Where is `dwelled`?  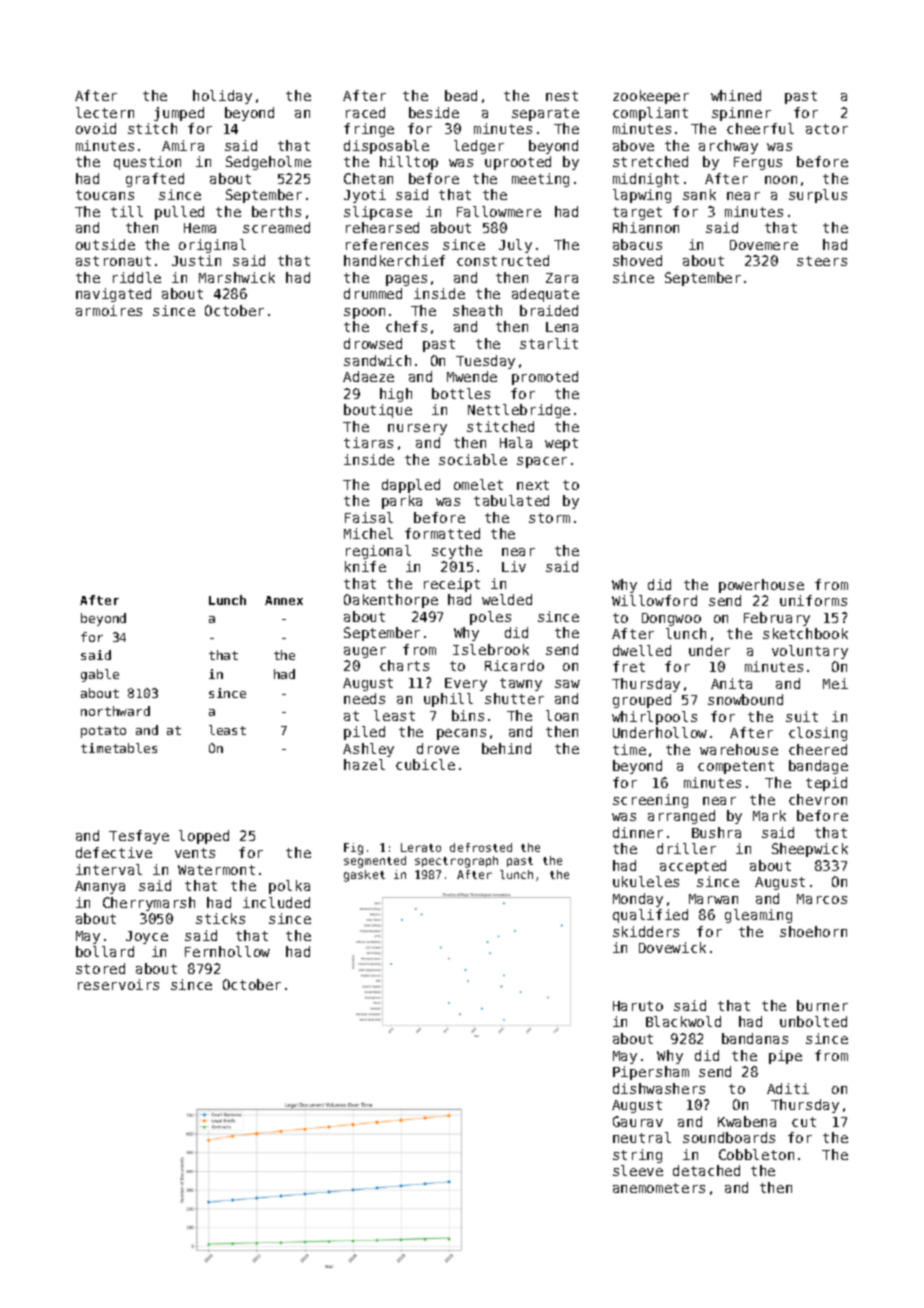 dwelled is located at coordinates (642, 650).
